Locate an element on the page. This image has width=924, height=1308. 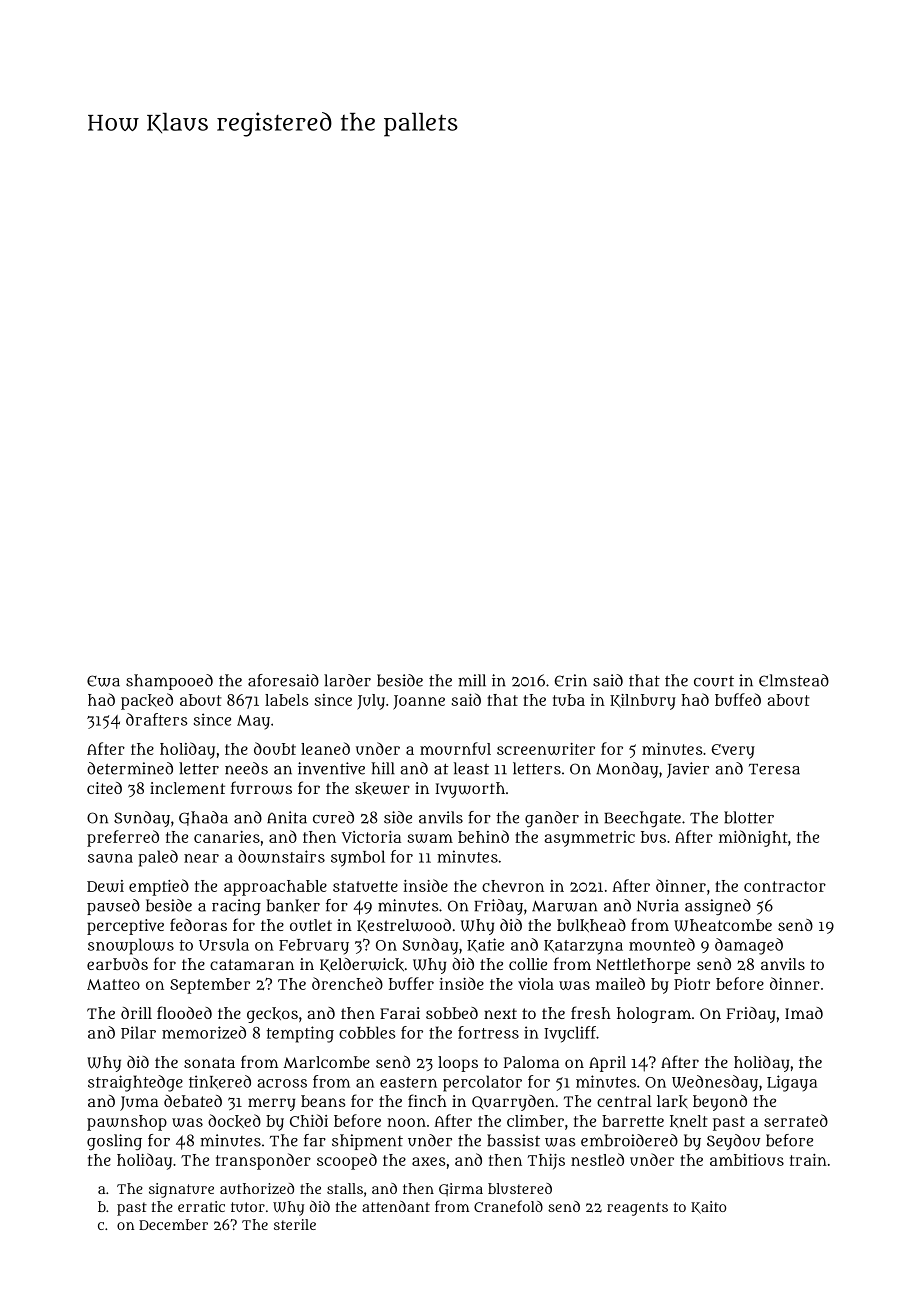
buffed is located at coordinates (738, 699).
